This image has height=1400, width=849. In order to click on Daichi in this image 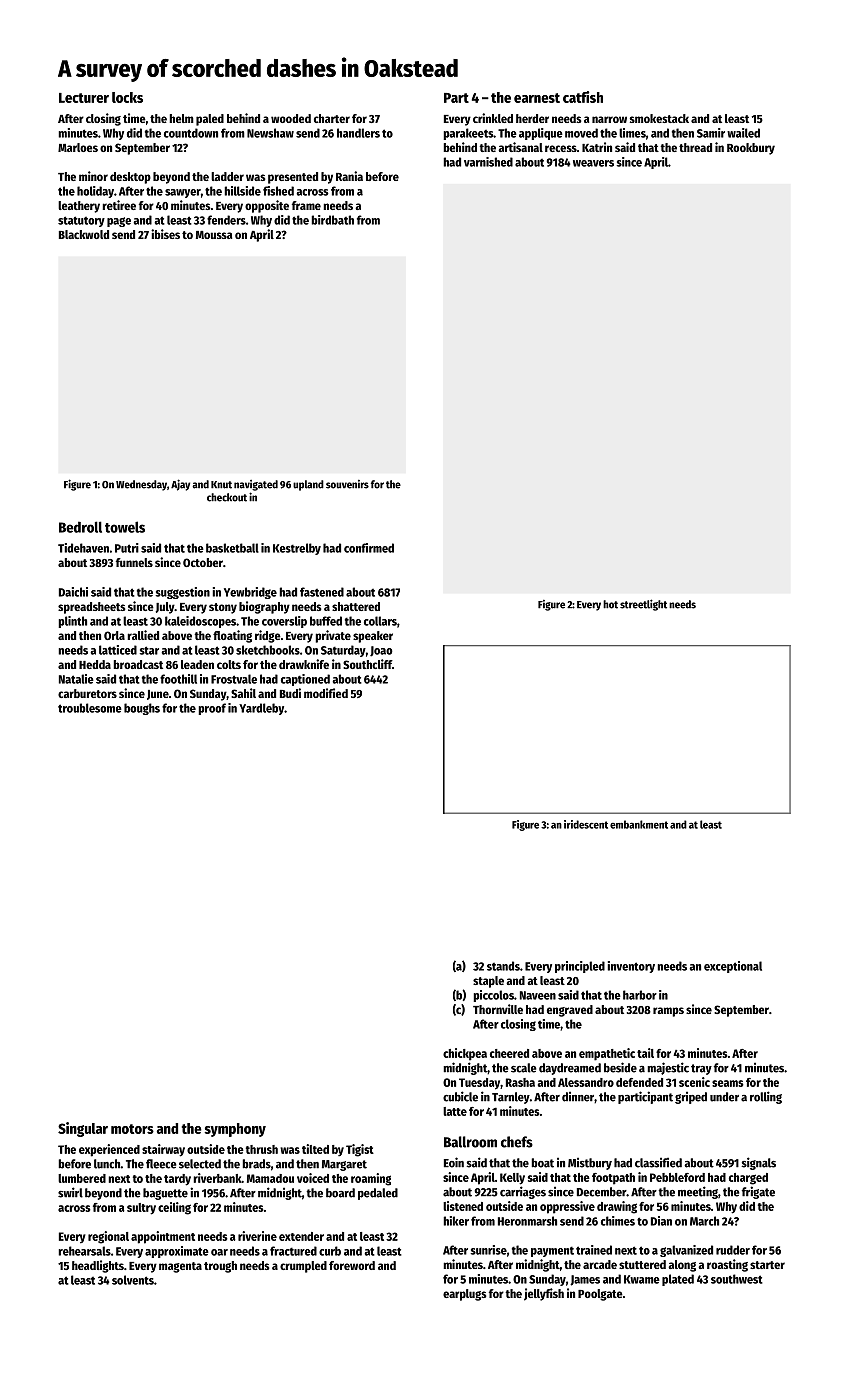, I will do `click(73, 592)`.
